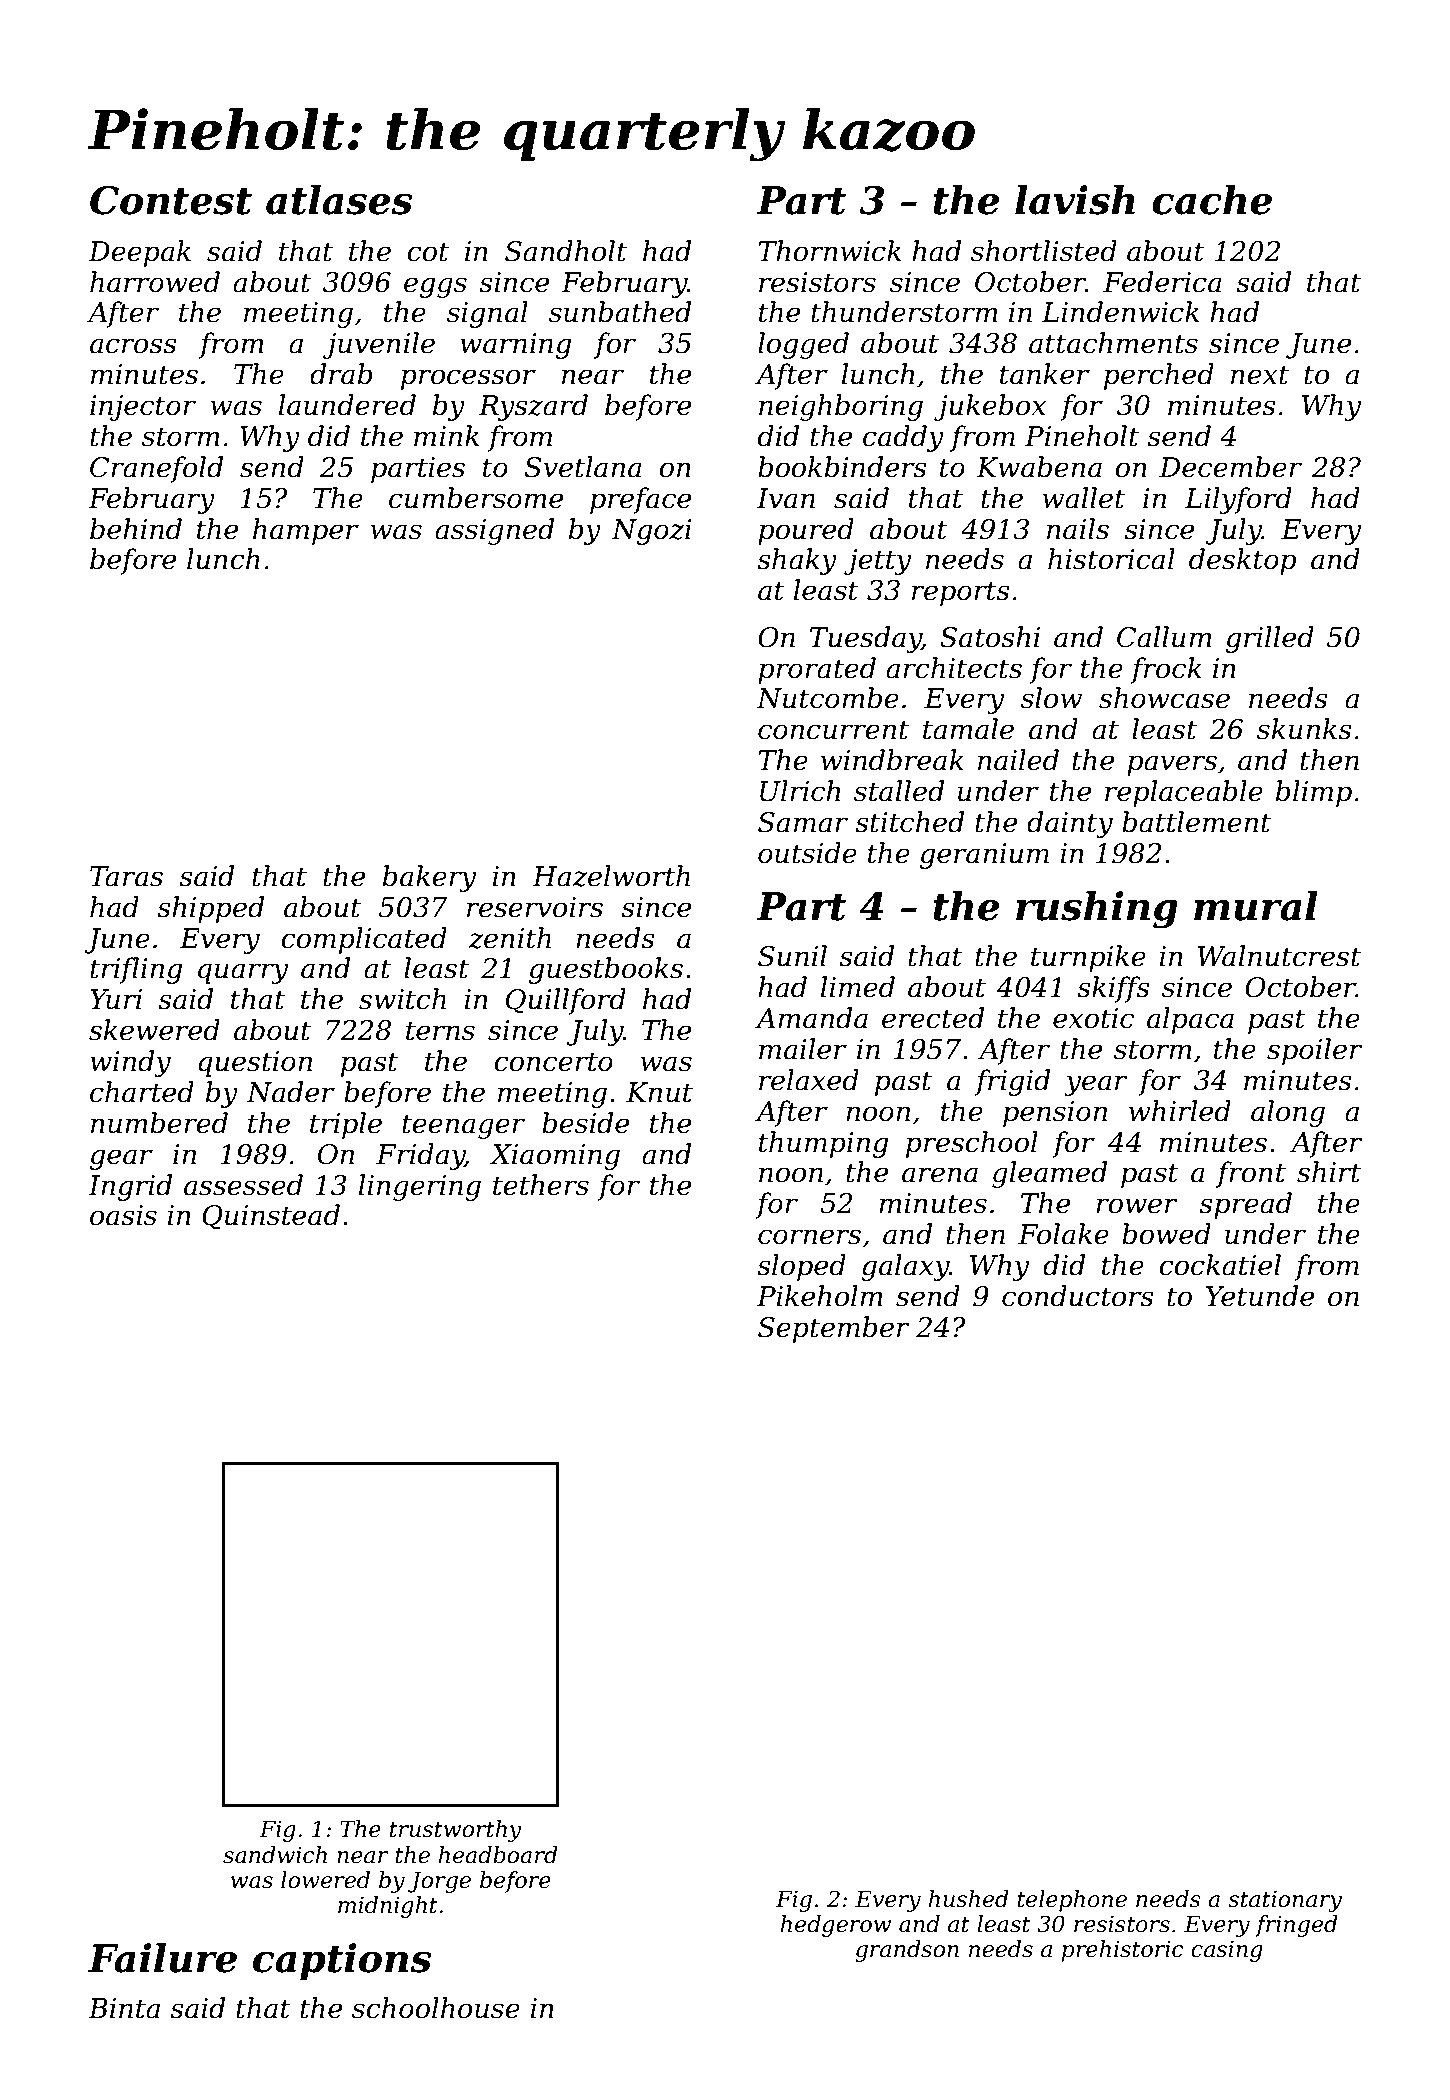 This screenshot has width=1450, height=2100. What do you see at coordinates (1227, 1951) in the screenshot?
I see `casing` at bounding box center [1227, 1951].
